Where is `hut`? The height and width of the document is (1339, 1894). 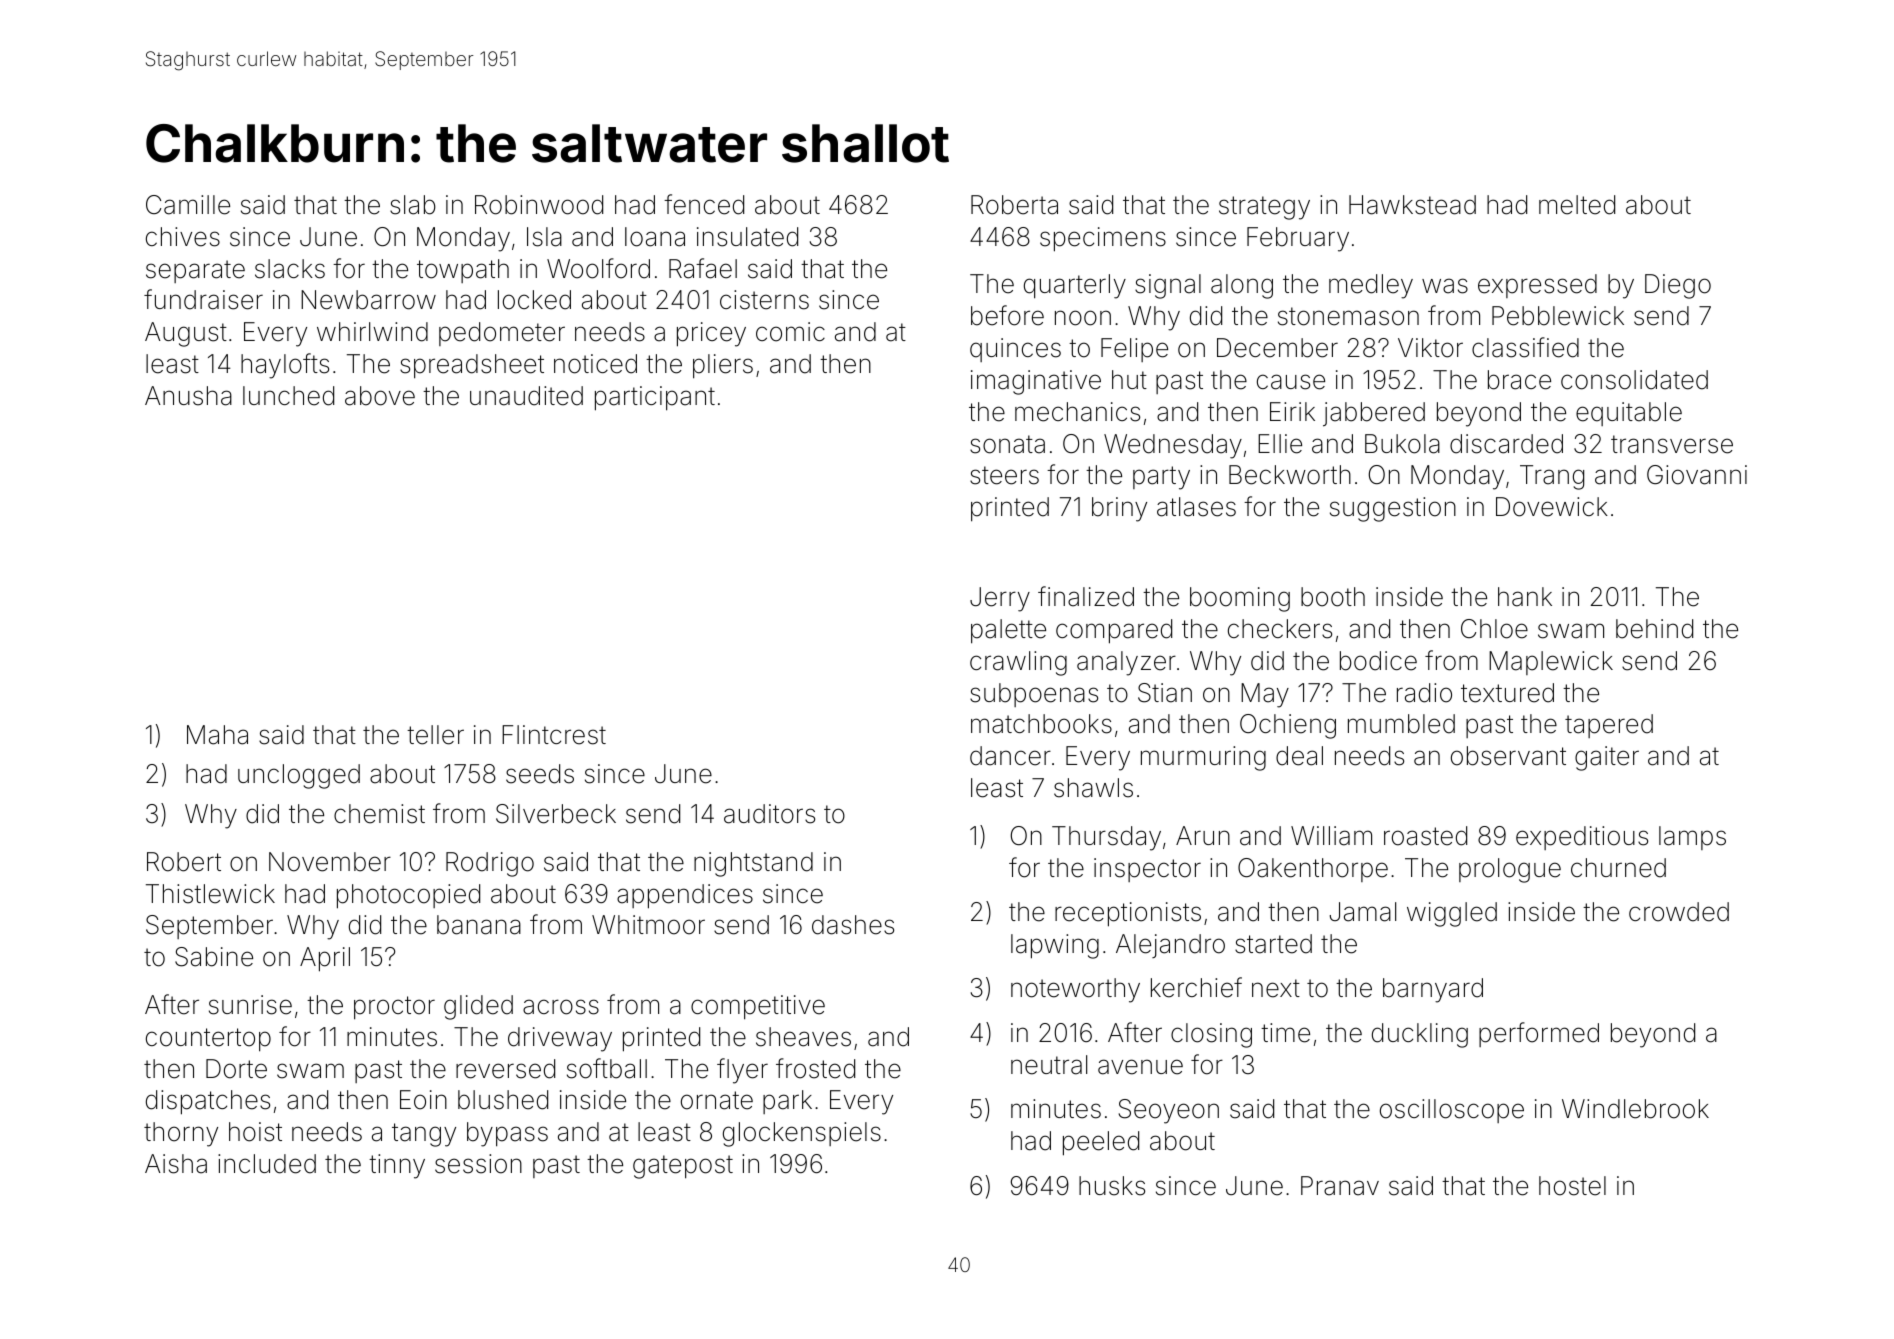
hut is located at coordinates (1129, 379).
